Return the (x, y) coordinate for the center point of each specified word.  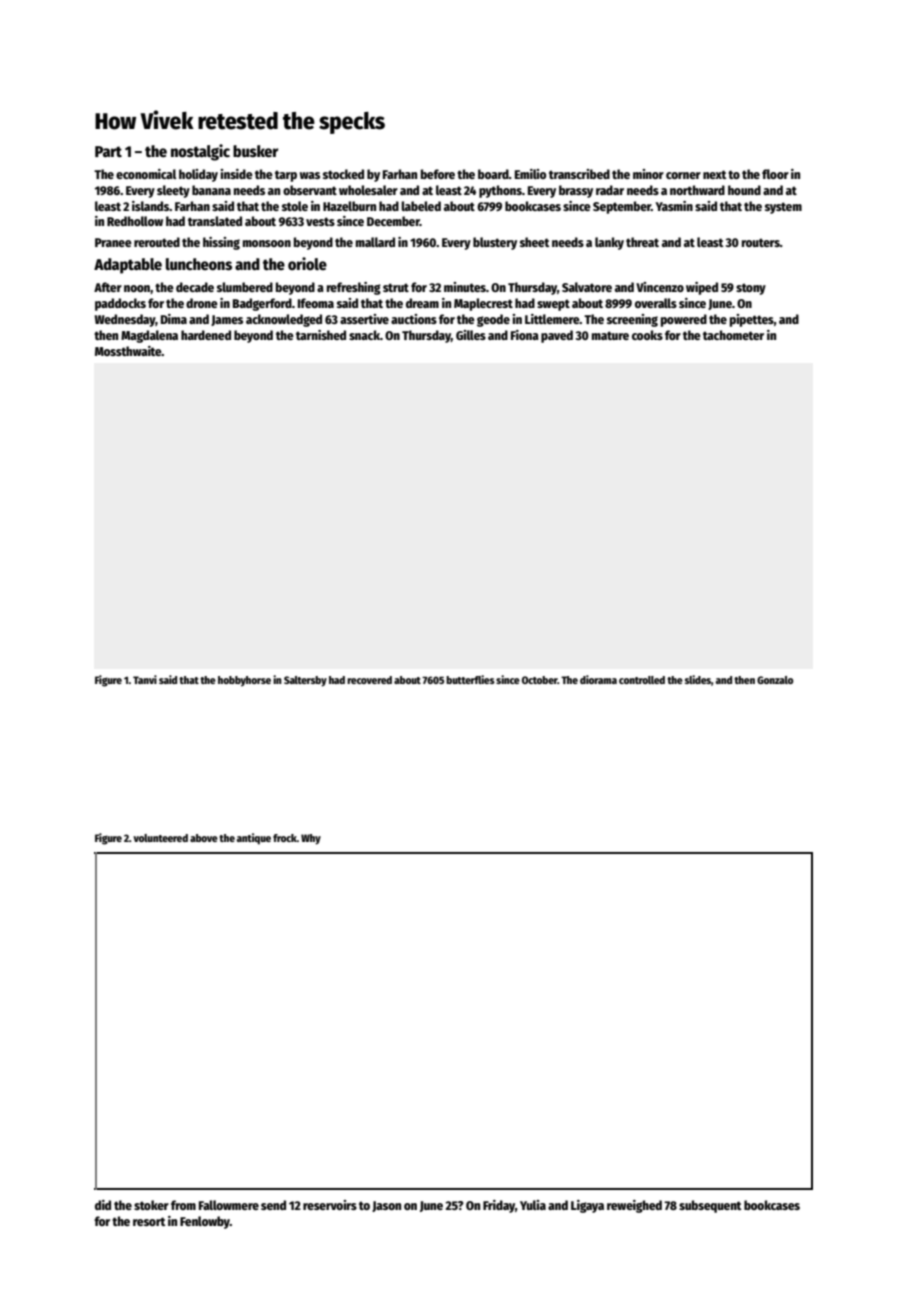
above (204, 838)
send (273, 1205)
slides (698, 679)
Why (311, 839)
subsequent (710, 1206)
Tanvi (145, 679)
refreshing (354, 288)
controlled (642, 680)
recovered (369, 680)
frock (285, 838)
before (438, 174)
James (227, 320)
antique (254, 839)
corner (683, 175)
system (783, 208)
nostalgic (200, 152)
